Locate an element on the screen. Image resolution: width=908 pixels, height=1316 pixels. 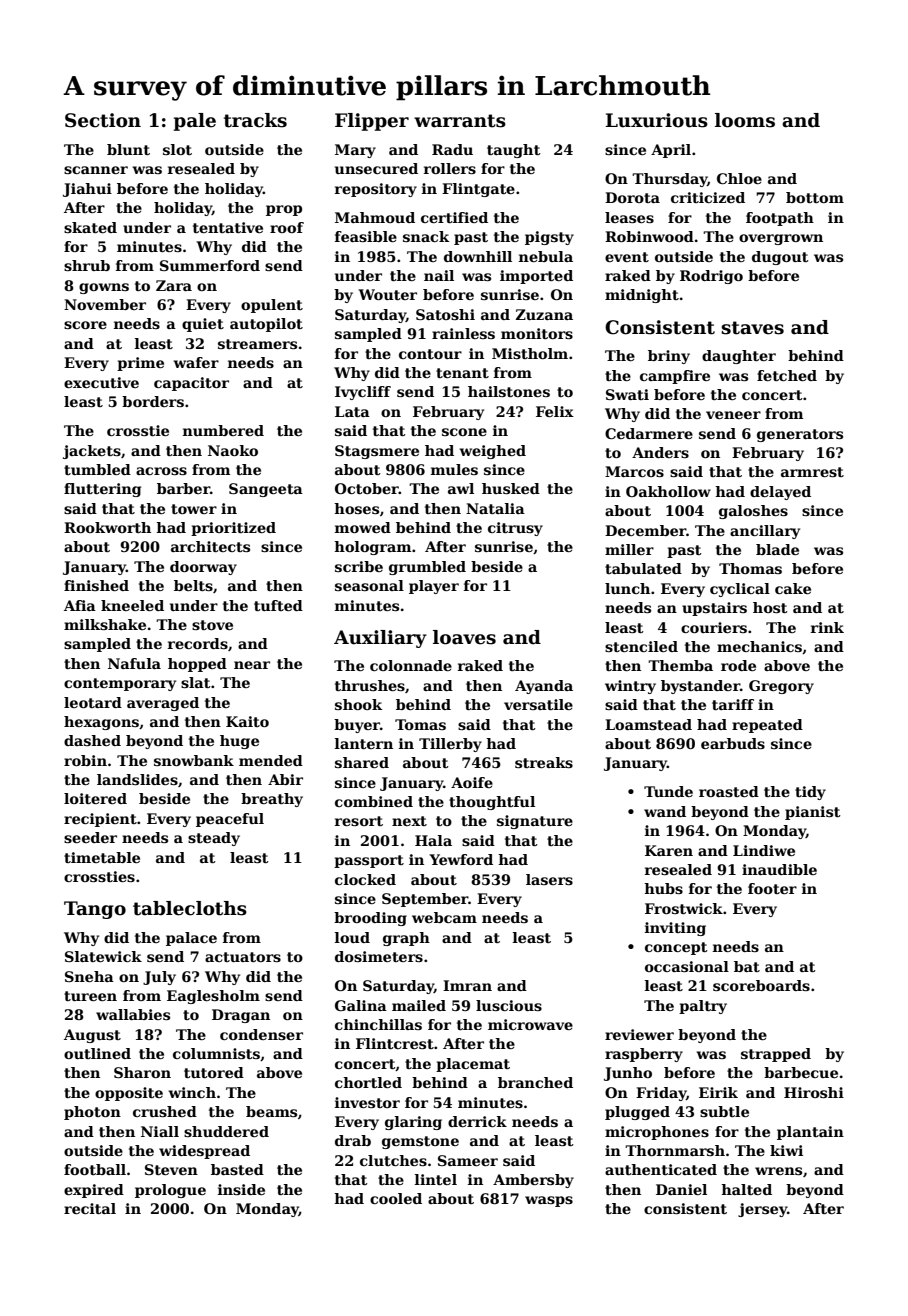
contour is located at coordinates (430, 354).
